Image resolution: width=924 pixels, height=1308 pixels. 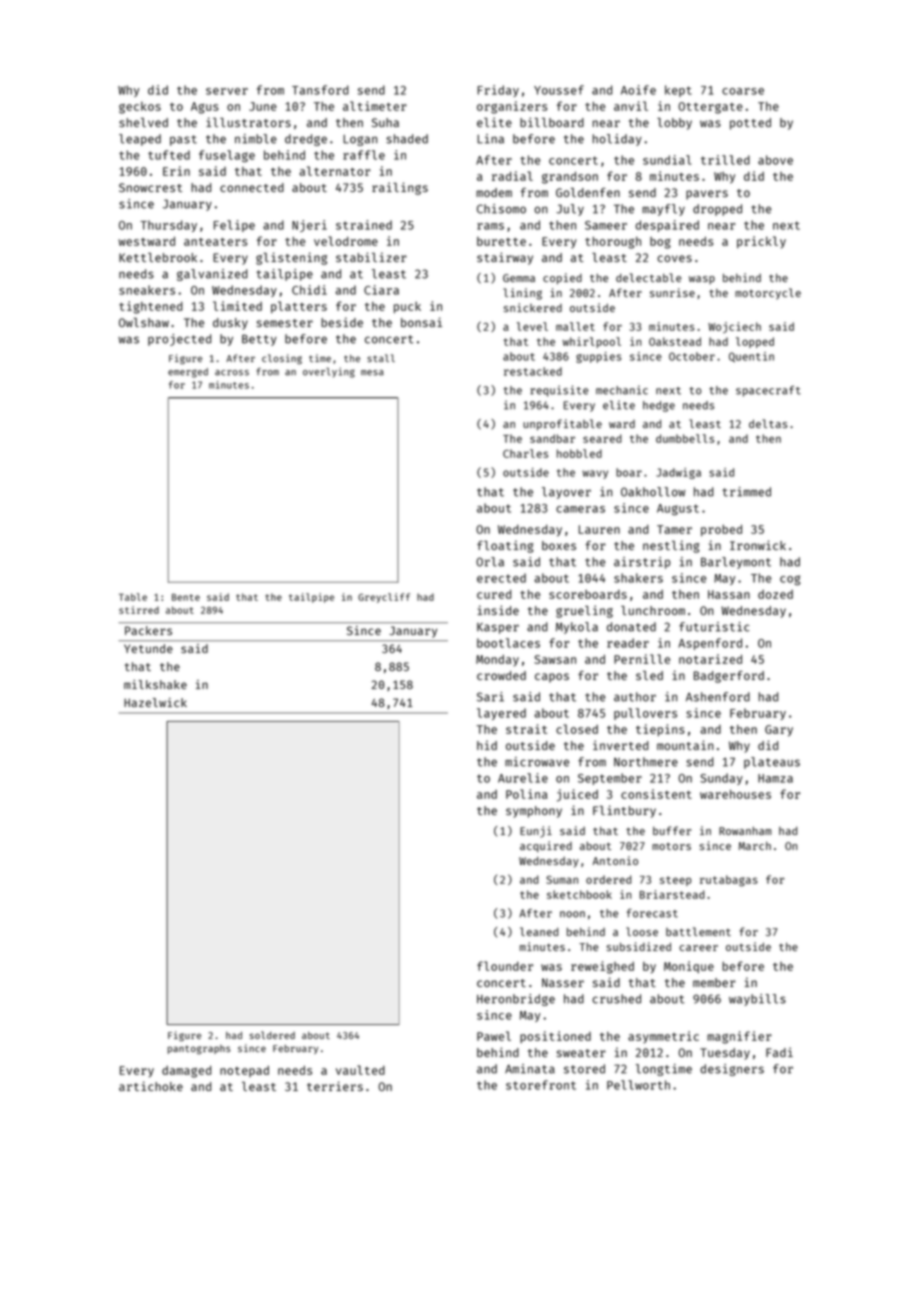 What do you see at coordinates (555, 1037) in the document?
I see `positioned` at bounding box center [555, 1037].
